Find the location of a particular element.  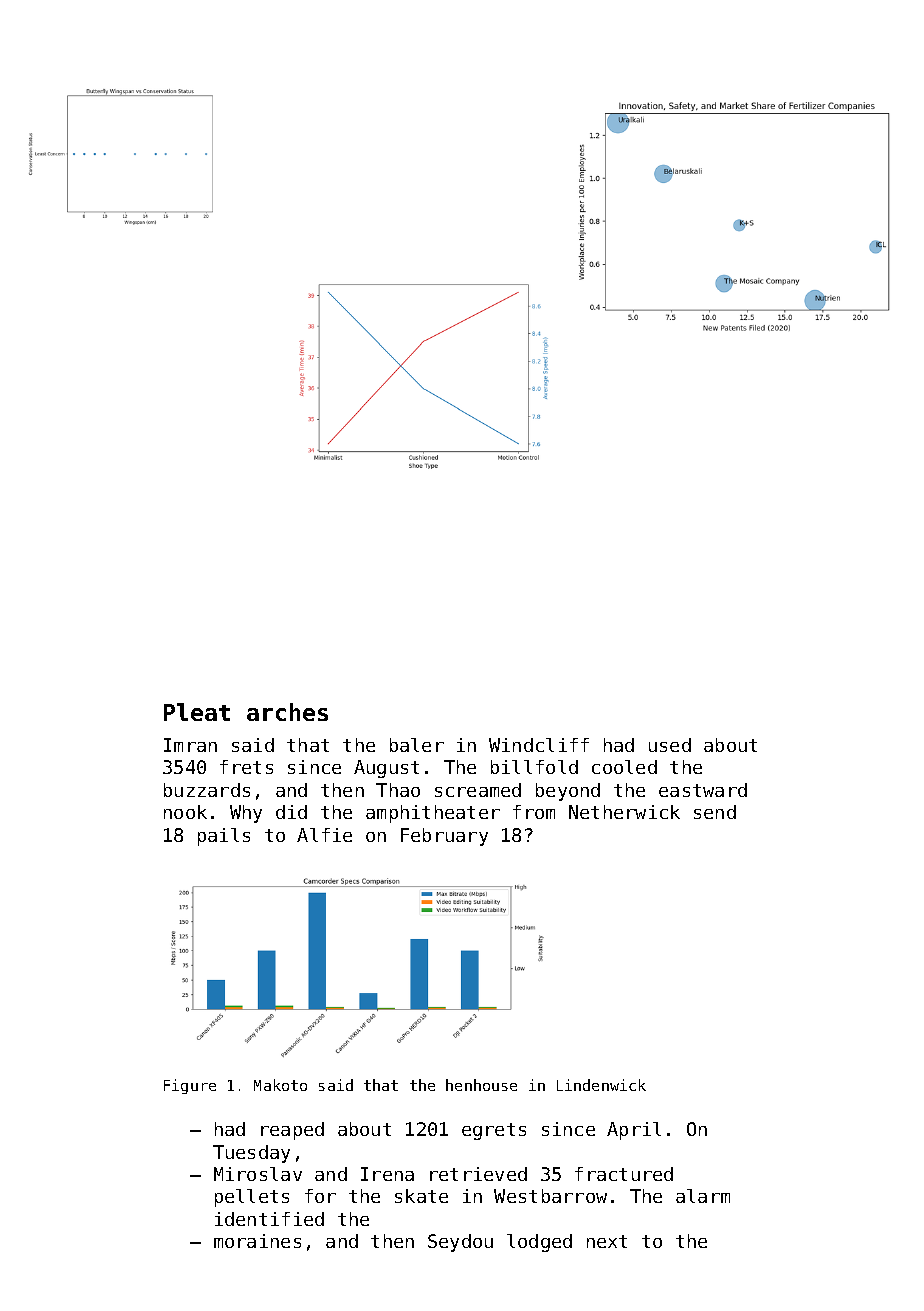

moraines is located at coordinates (257, 1241).
